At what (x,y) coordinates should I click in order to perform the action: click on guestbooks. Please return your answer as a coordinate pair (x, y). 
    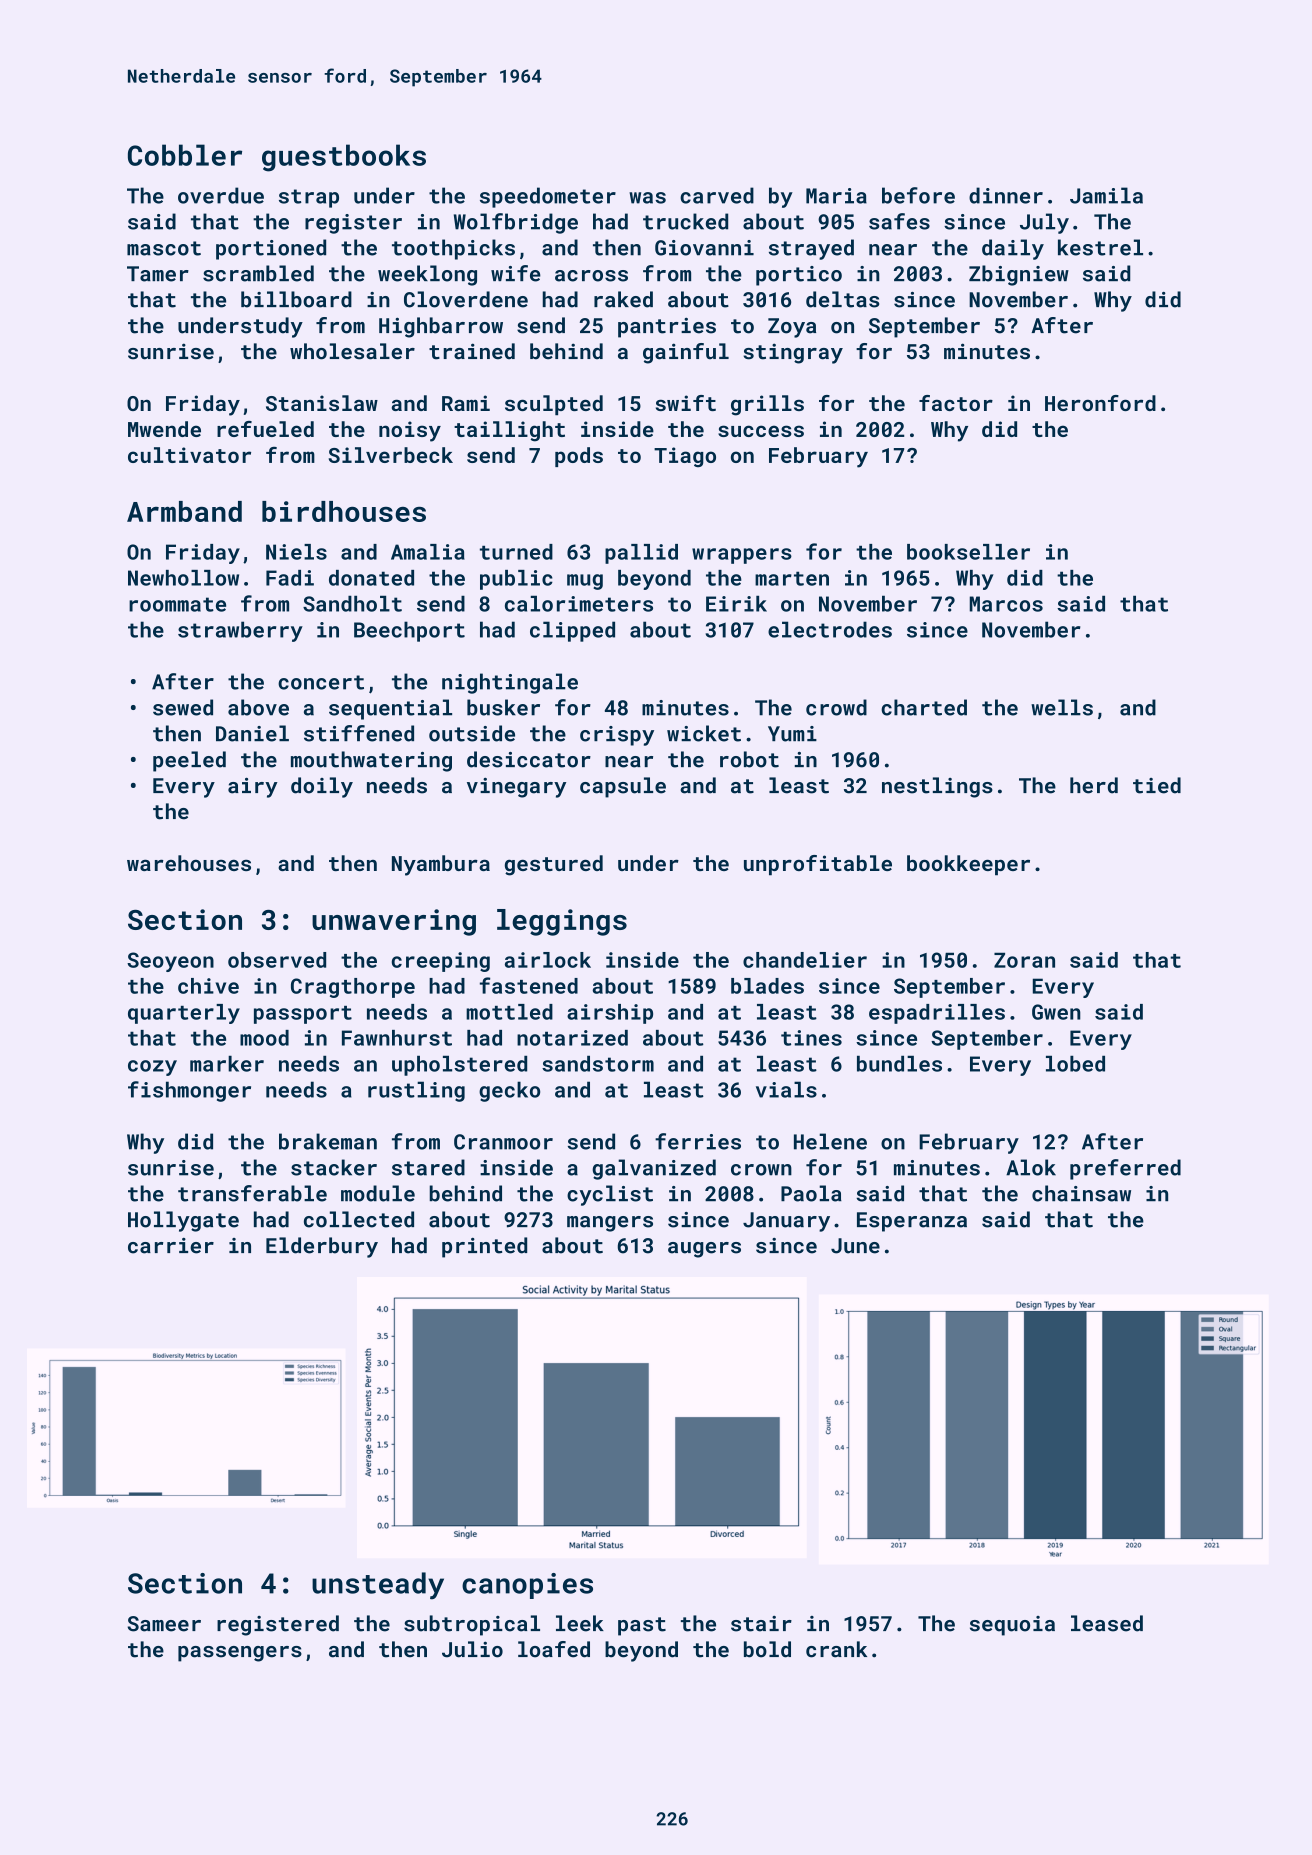
    Looking at the image, I should click on (344, 158).
